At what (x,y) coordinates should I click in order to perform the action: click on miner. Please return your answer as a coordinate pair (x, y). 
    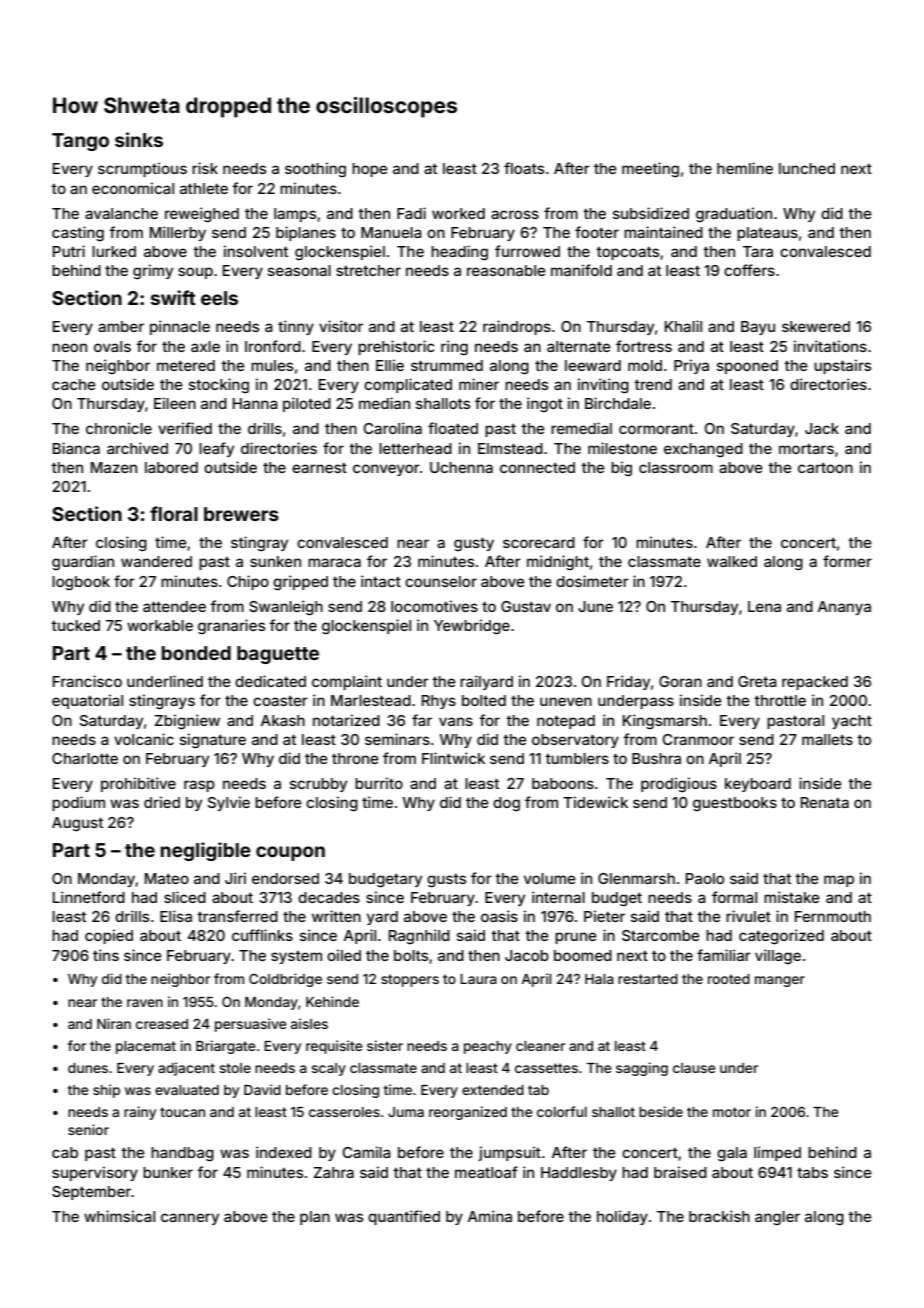
    Looking at the image, I should click on (479, 384).
